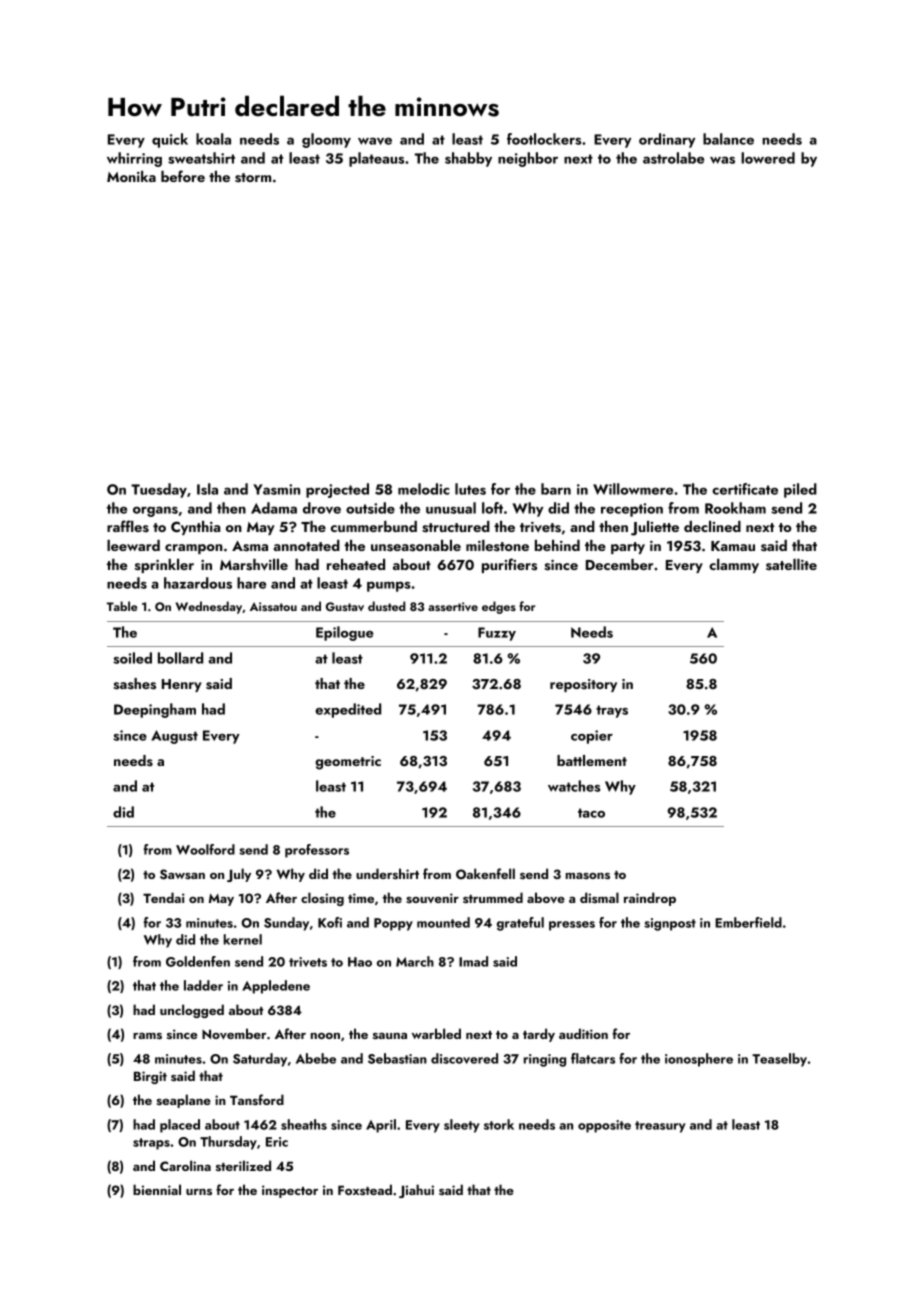 The image size is (924, 1308). What do you see at coordinates (239, 875) in the document?
I see `July` at bounding box center [239, 875].
